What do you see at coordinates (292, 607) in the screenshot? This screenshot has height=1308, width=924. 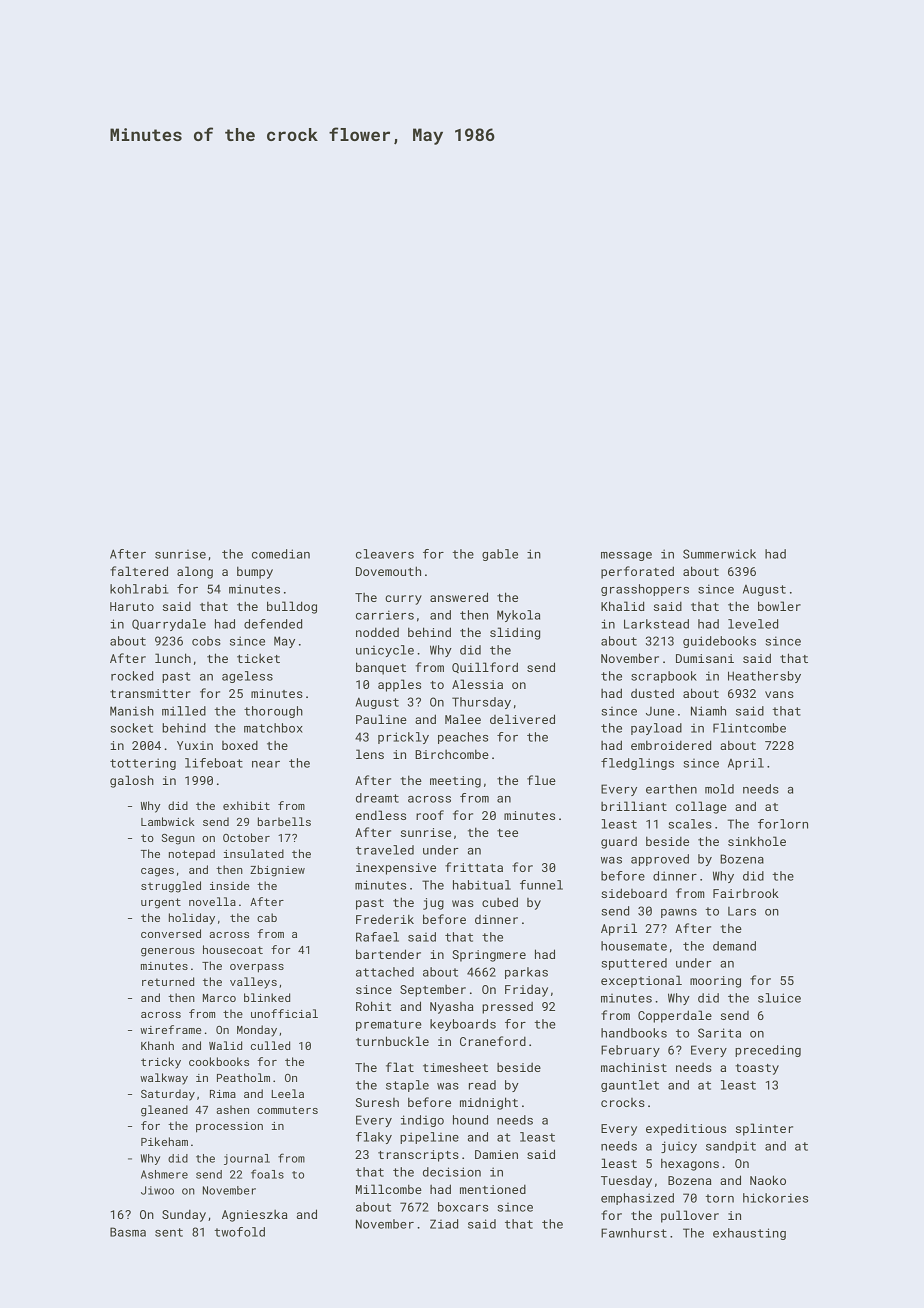 I see `bulldog` at bounding box center [292, 607].
